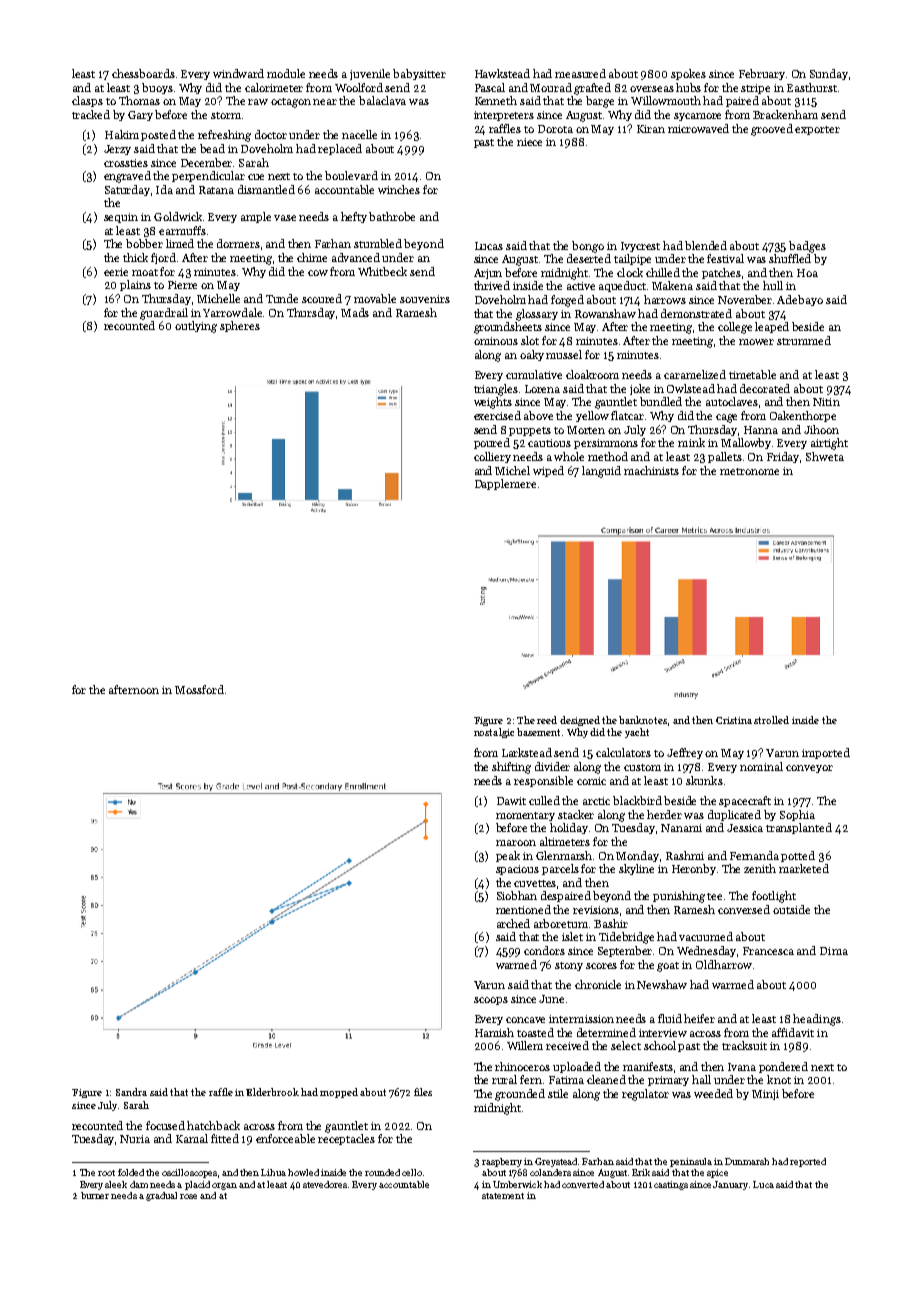 The width and height of the document is (924, 1308). Describe the element at coordinates (670, 1018) in the document. I see `fluid` at that location.
